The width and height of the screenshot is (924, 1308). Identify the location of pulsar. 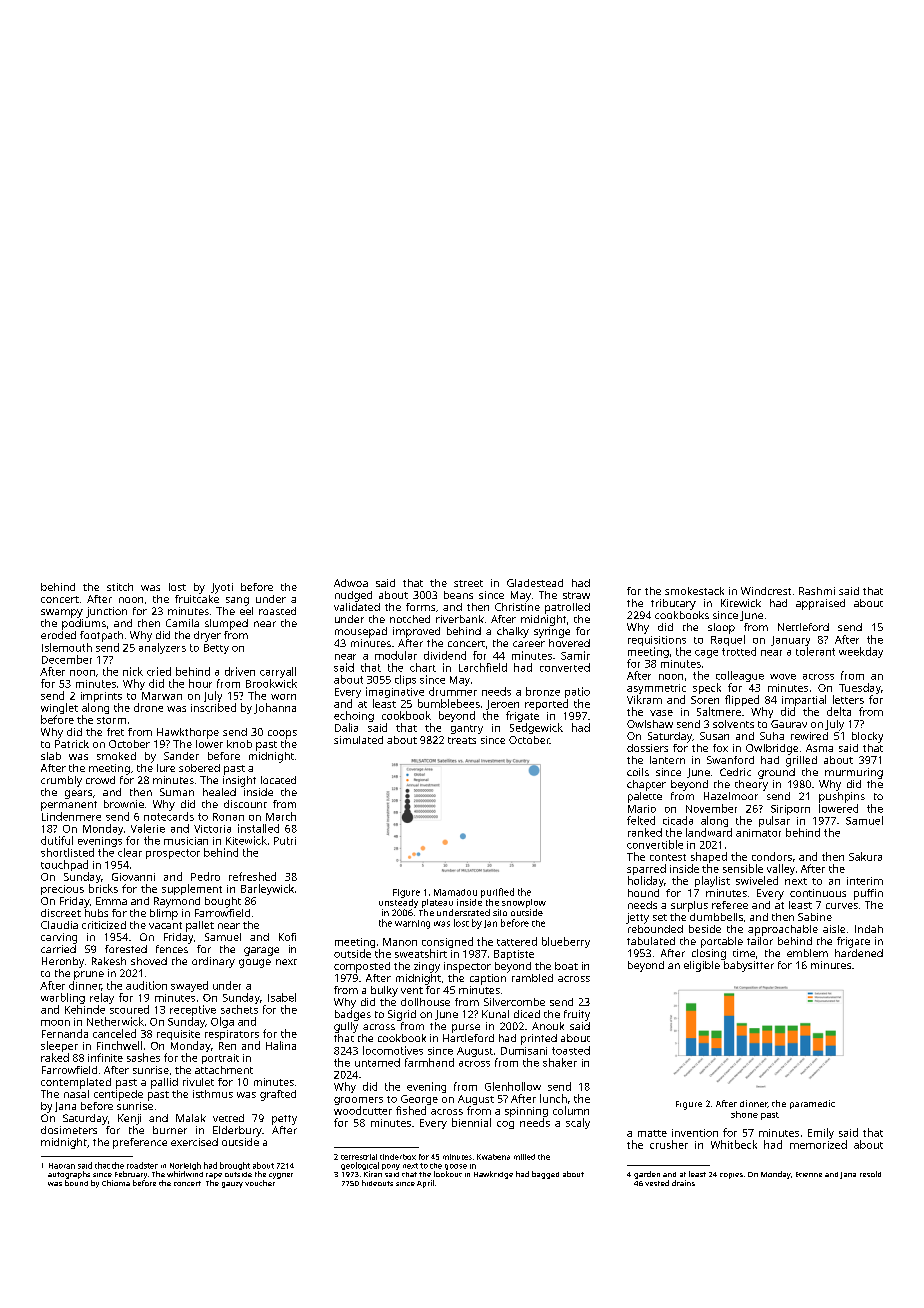
(774, 821).
